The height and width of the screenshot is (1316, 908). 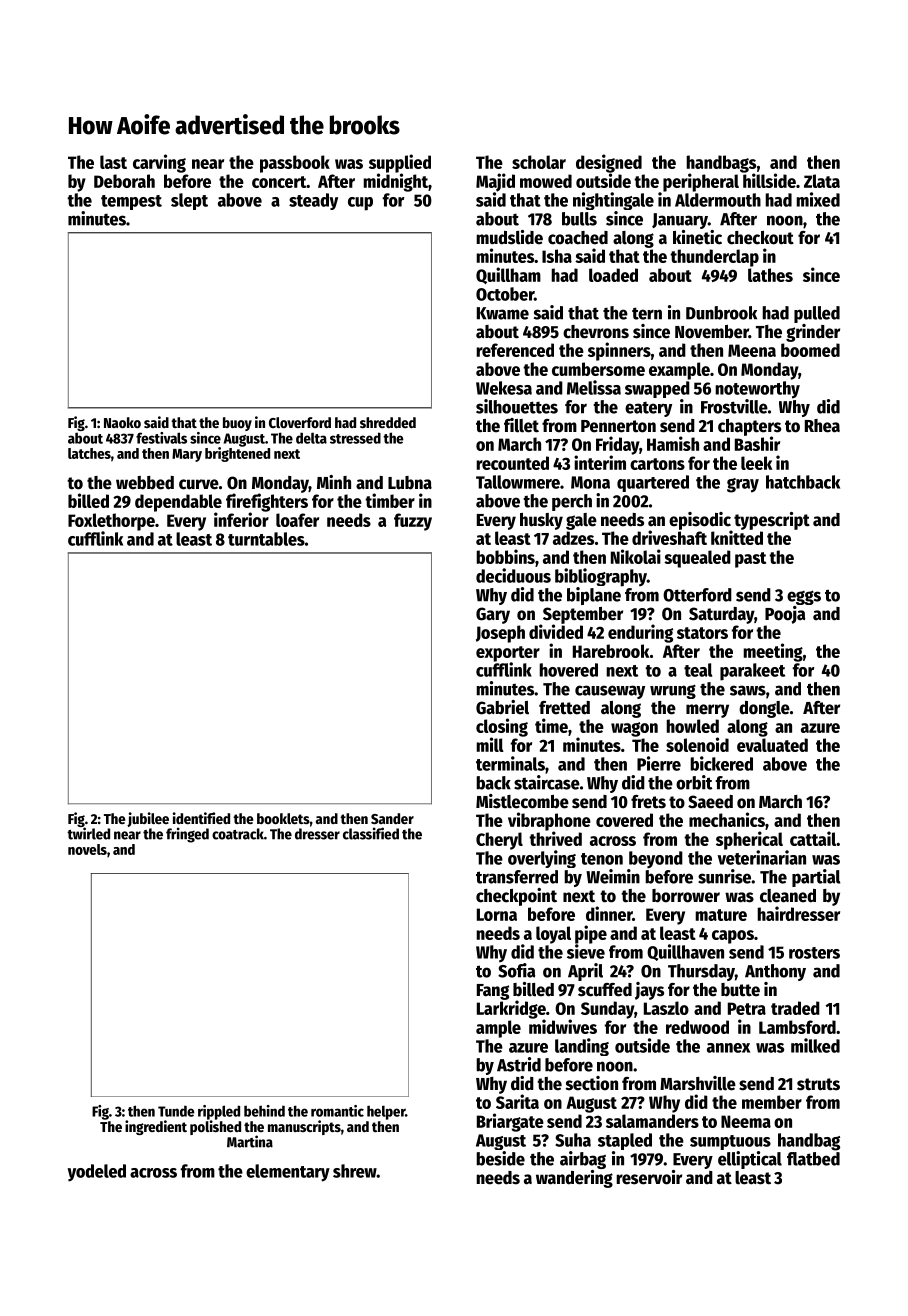 What do you see at coordinates (669, 537) in the screenshot?
I see `driveshaft` at bounding box center [669, 537].
